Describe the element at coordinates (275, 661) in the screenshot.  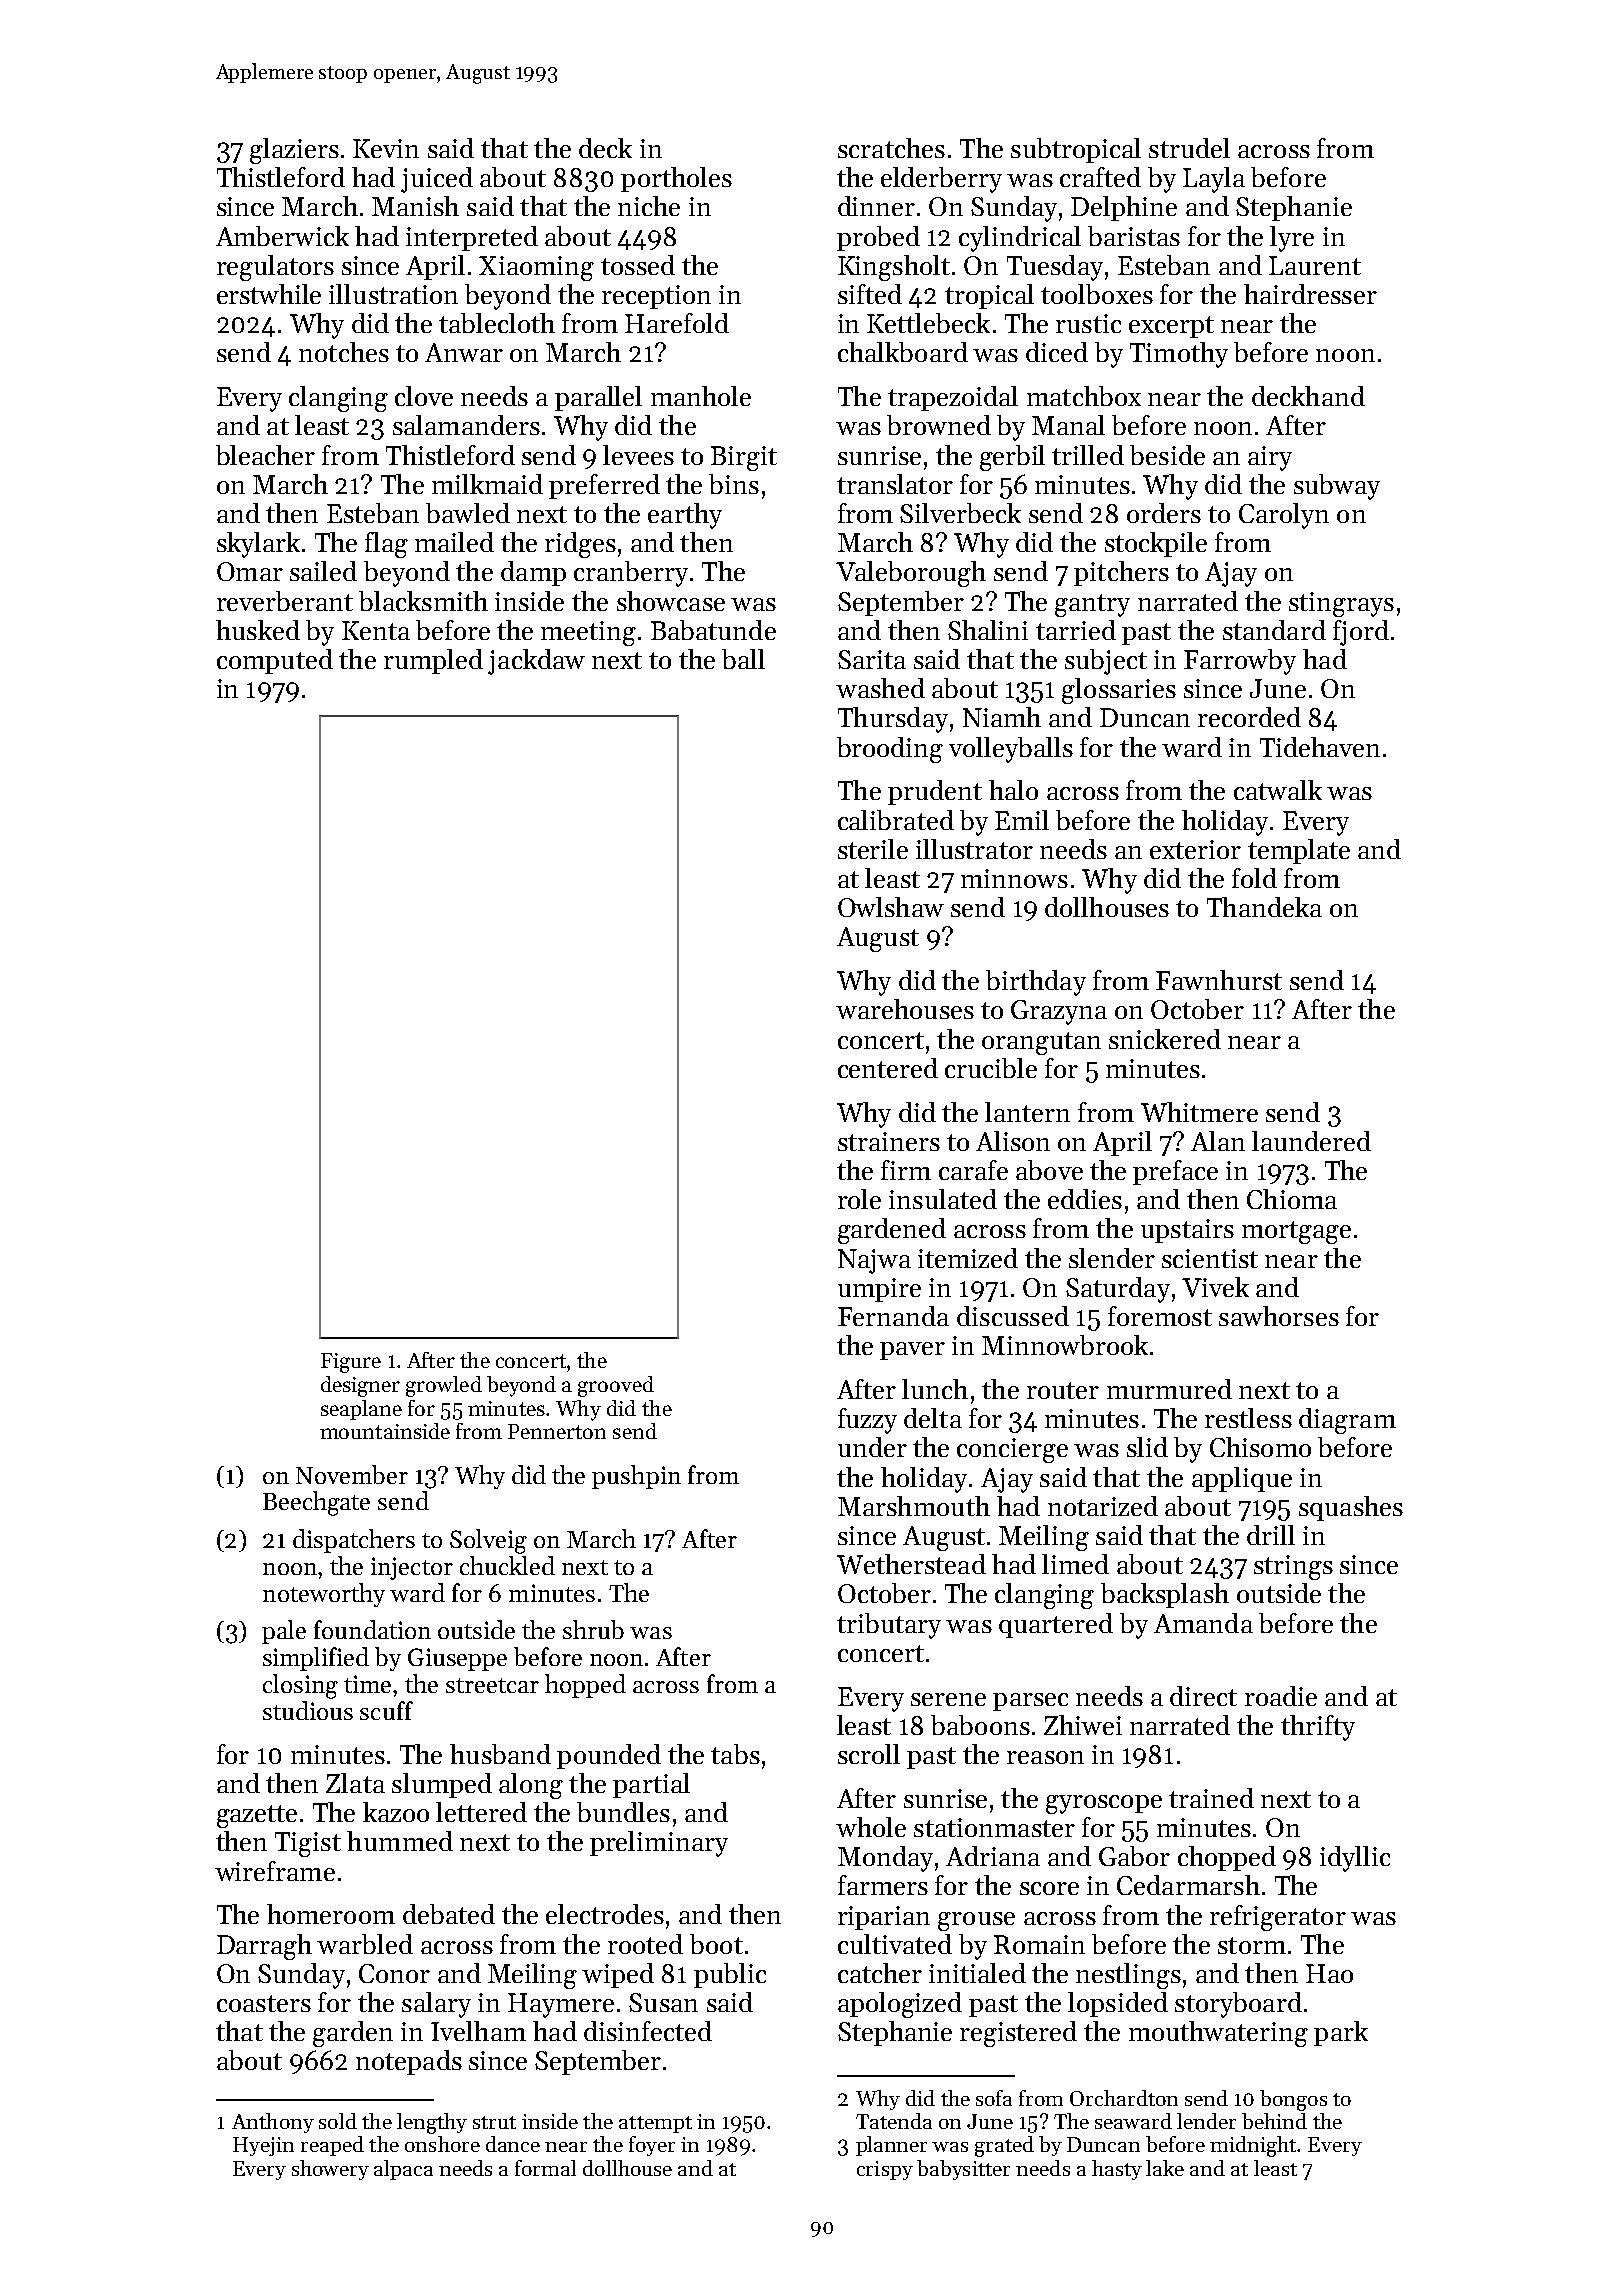
I see `computed` at that location.
